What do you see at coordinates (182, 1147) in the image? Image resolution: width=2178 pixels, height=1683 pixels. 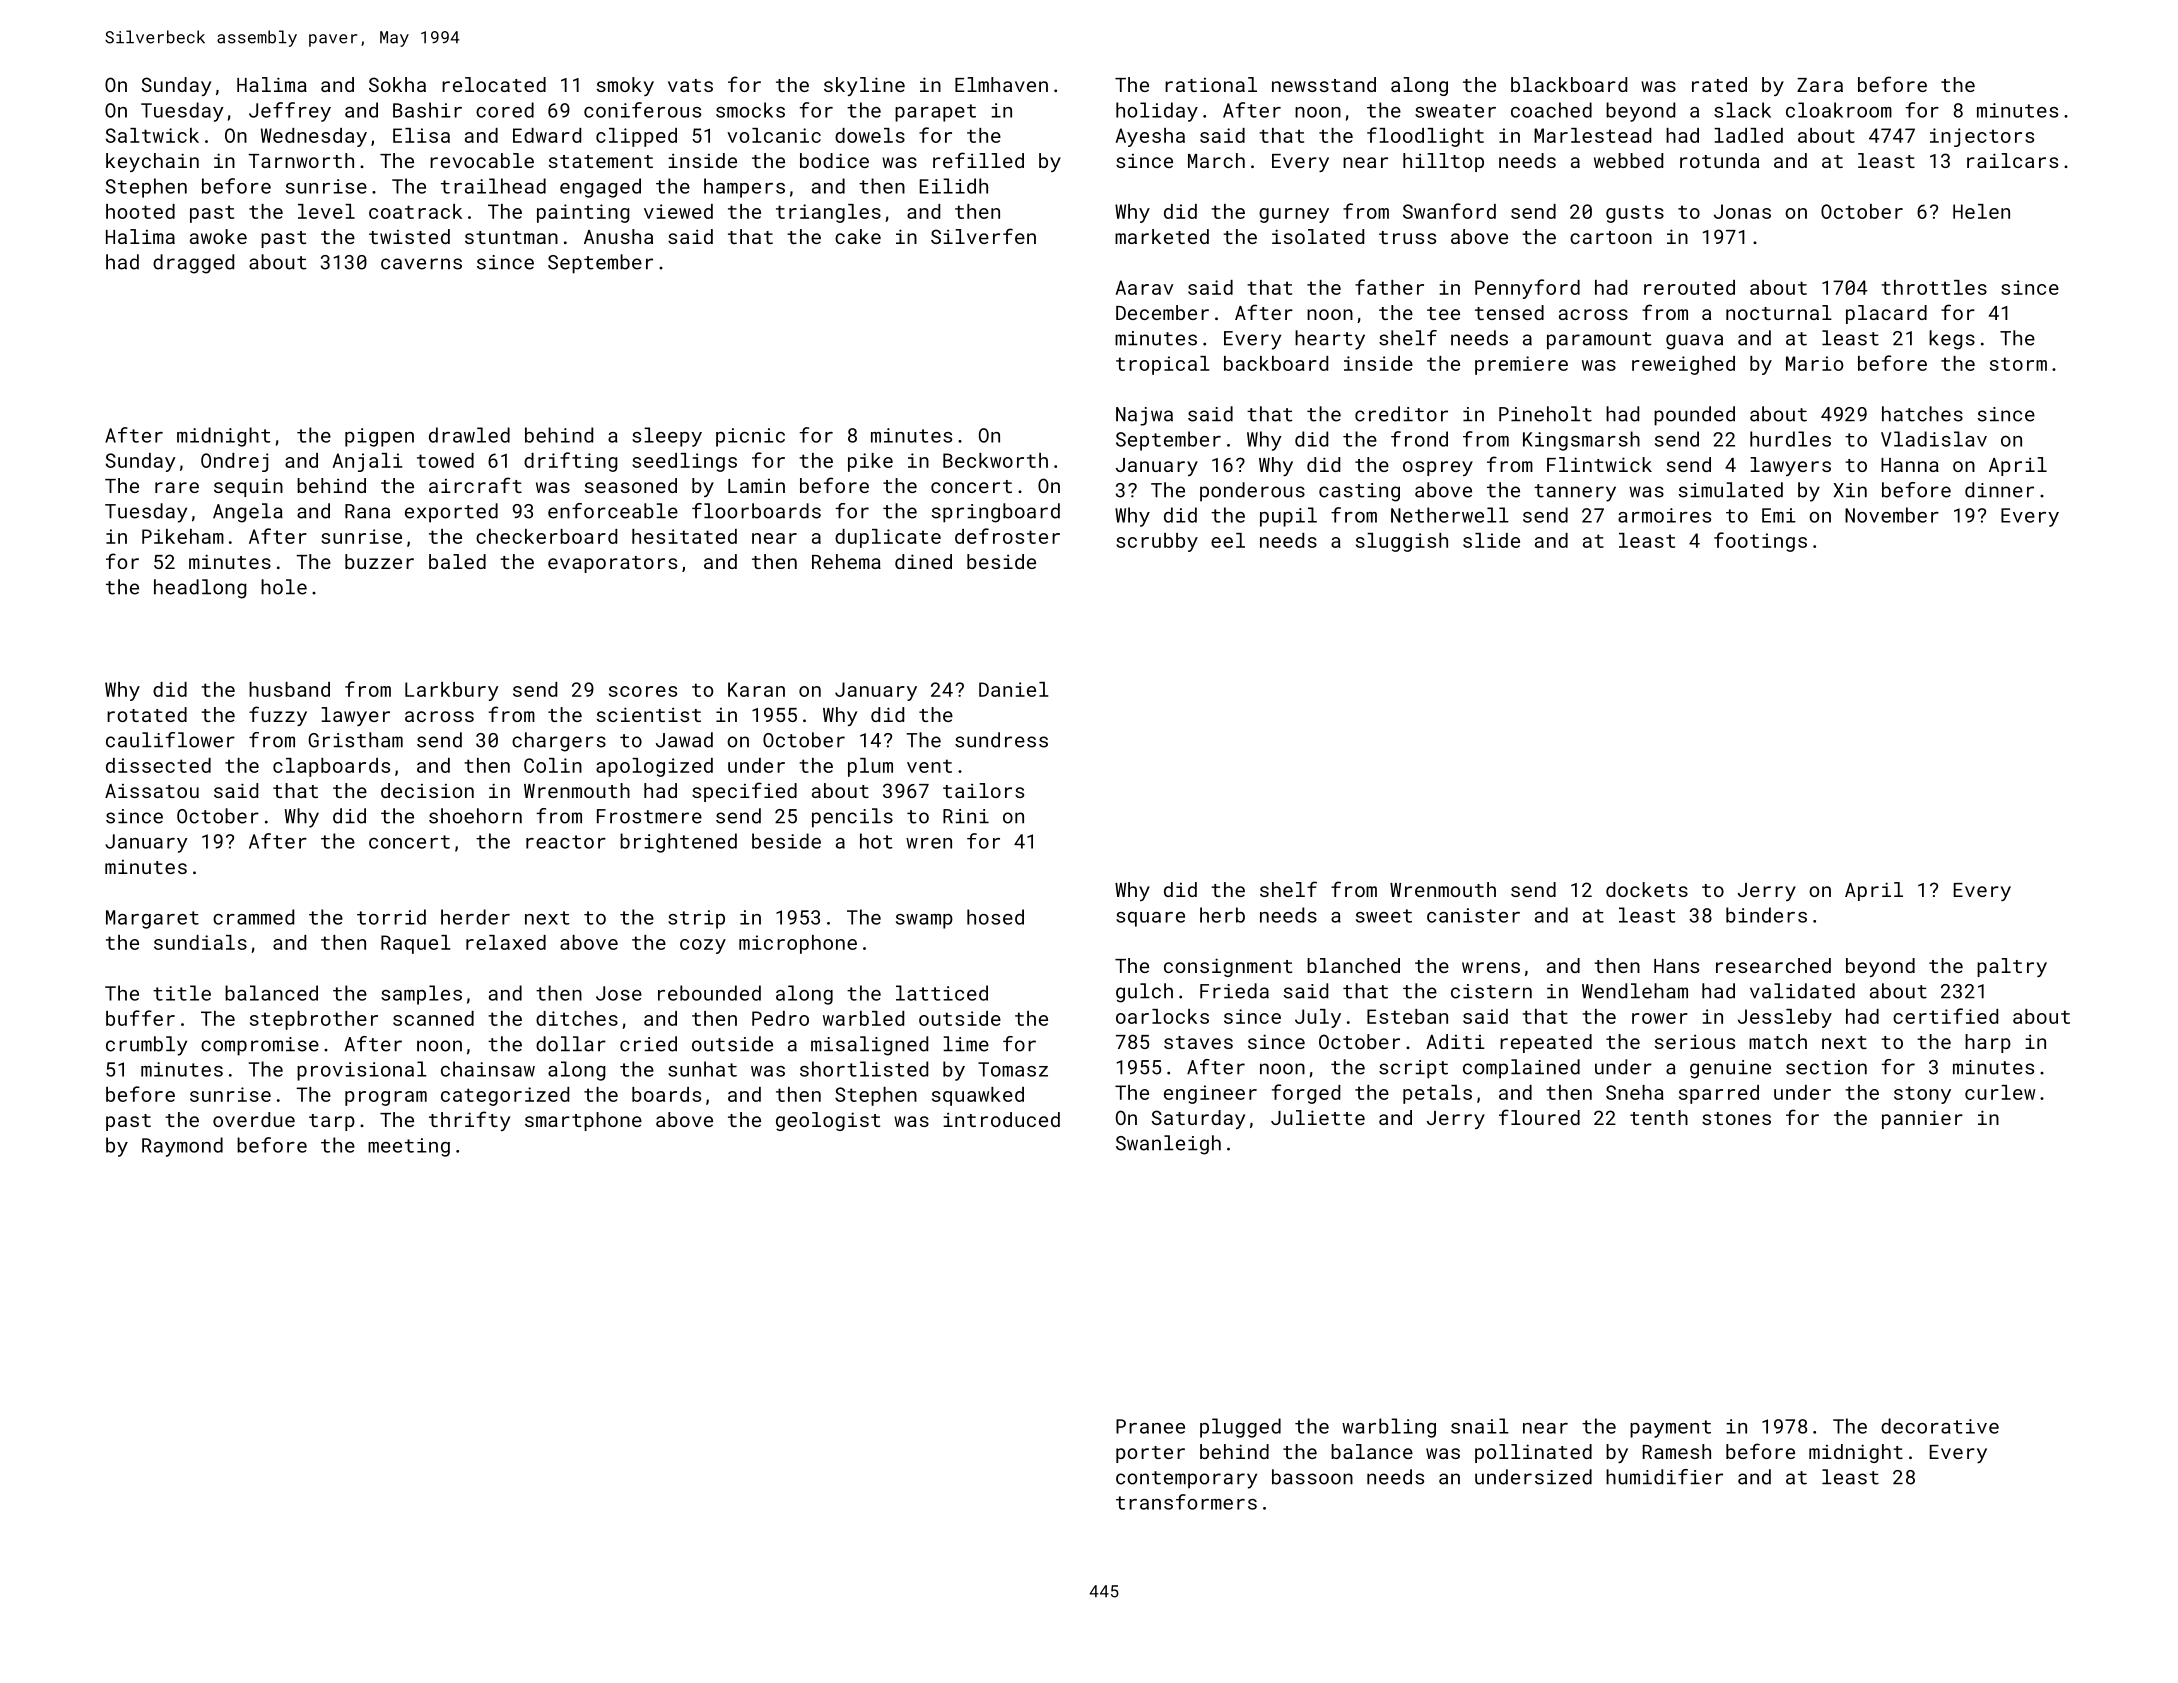 I see `Raymond` at bounding box center [182, 1147].
